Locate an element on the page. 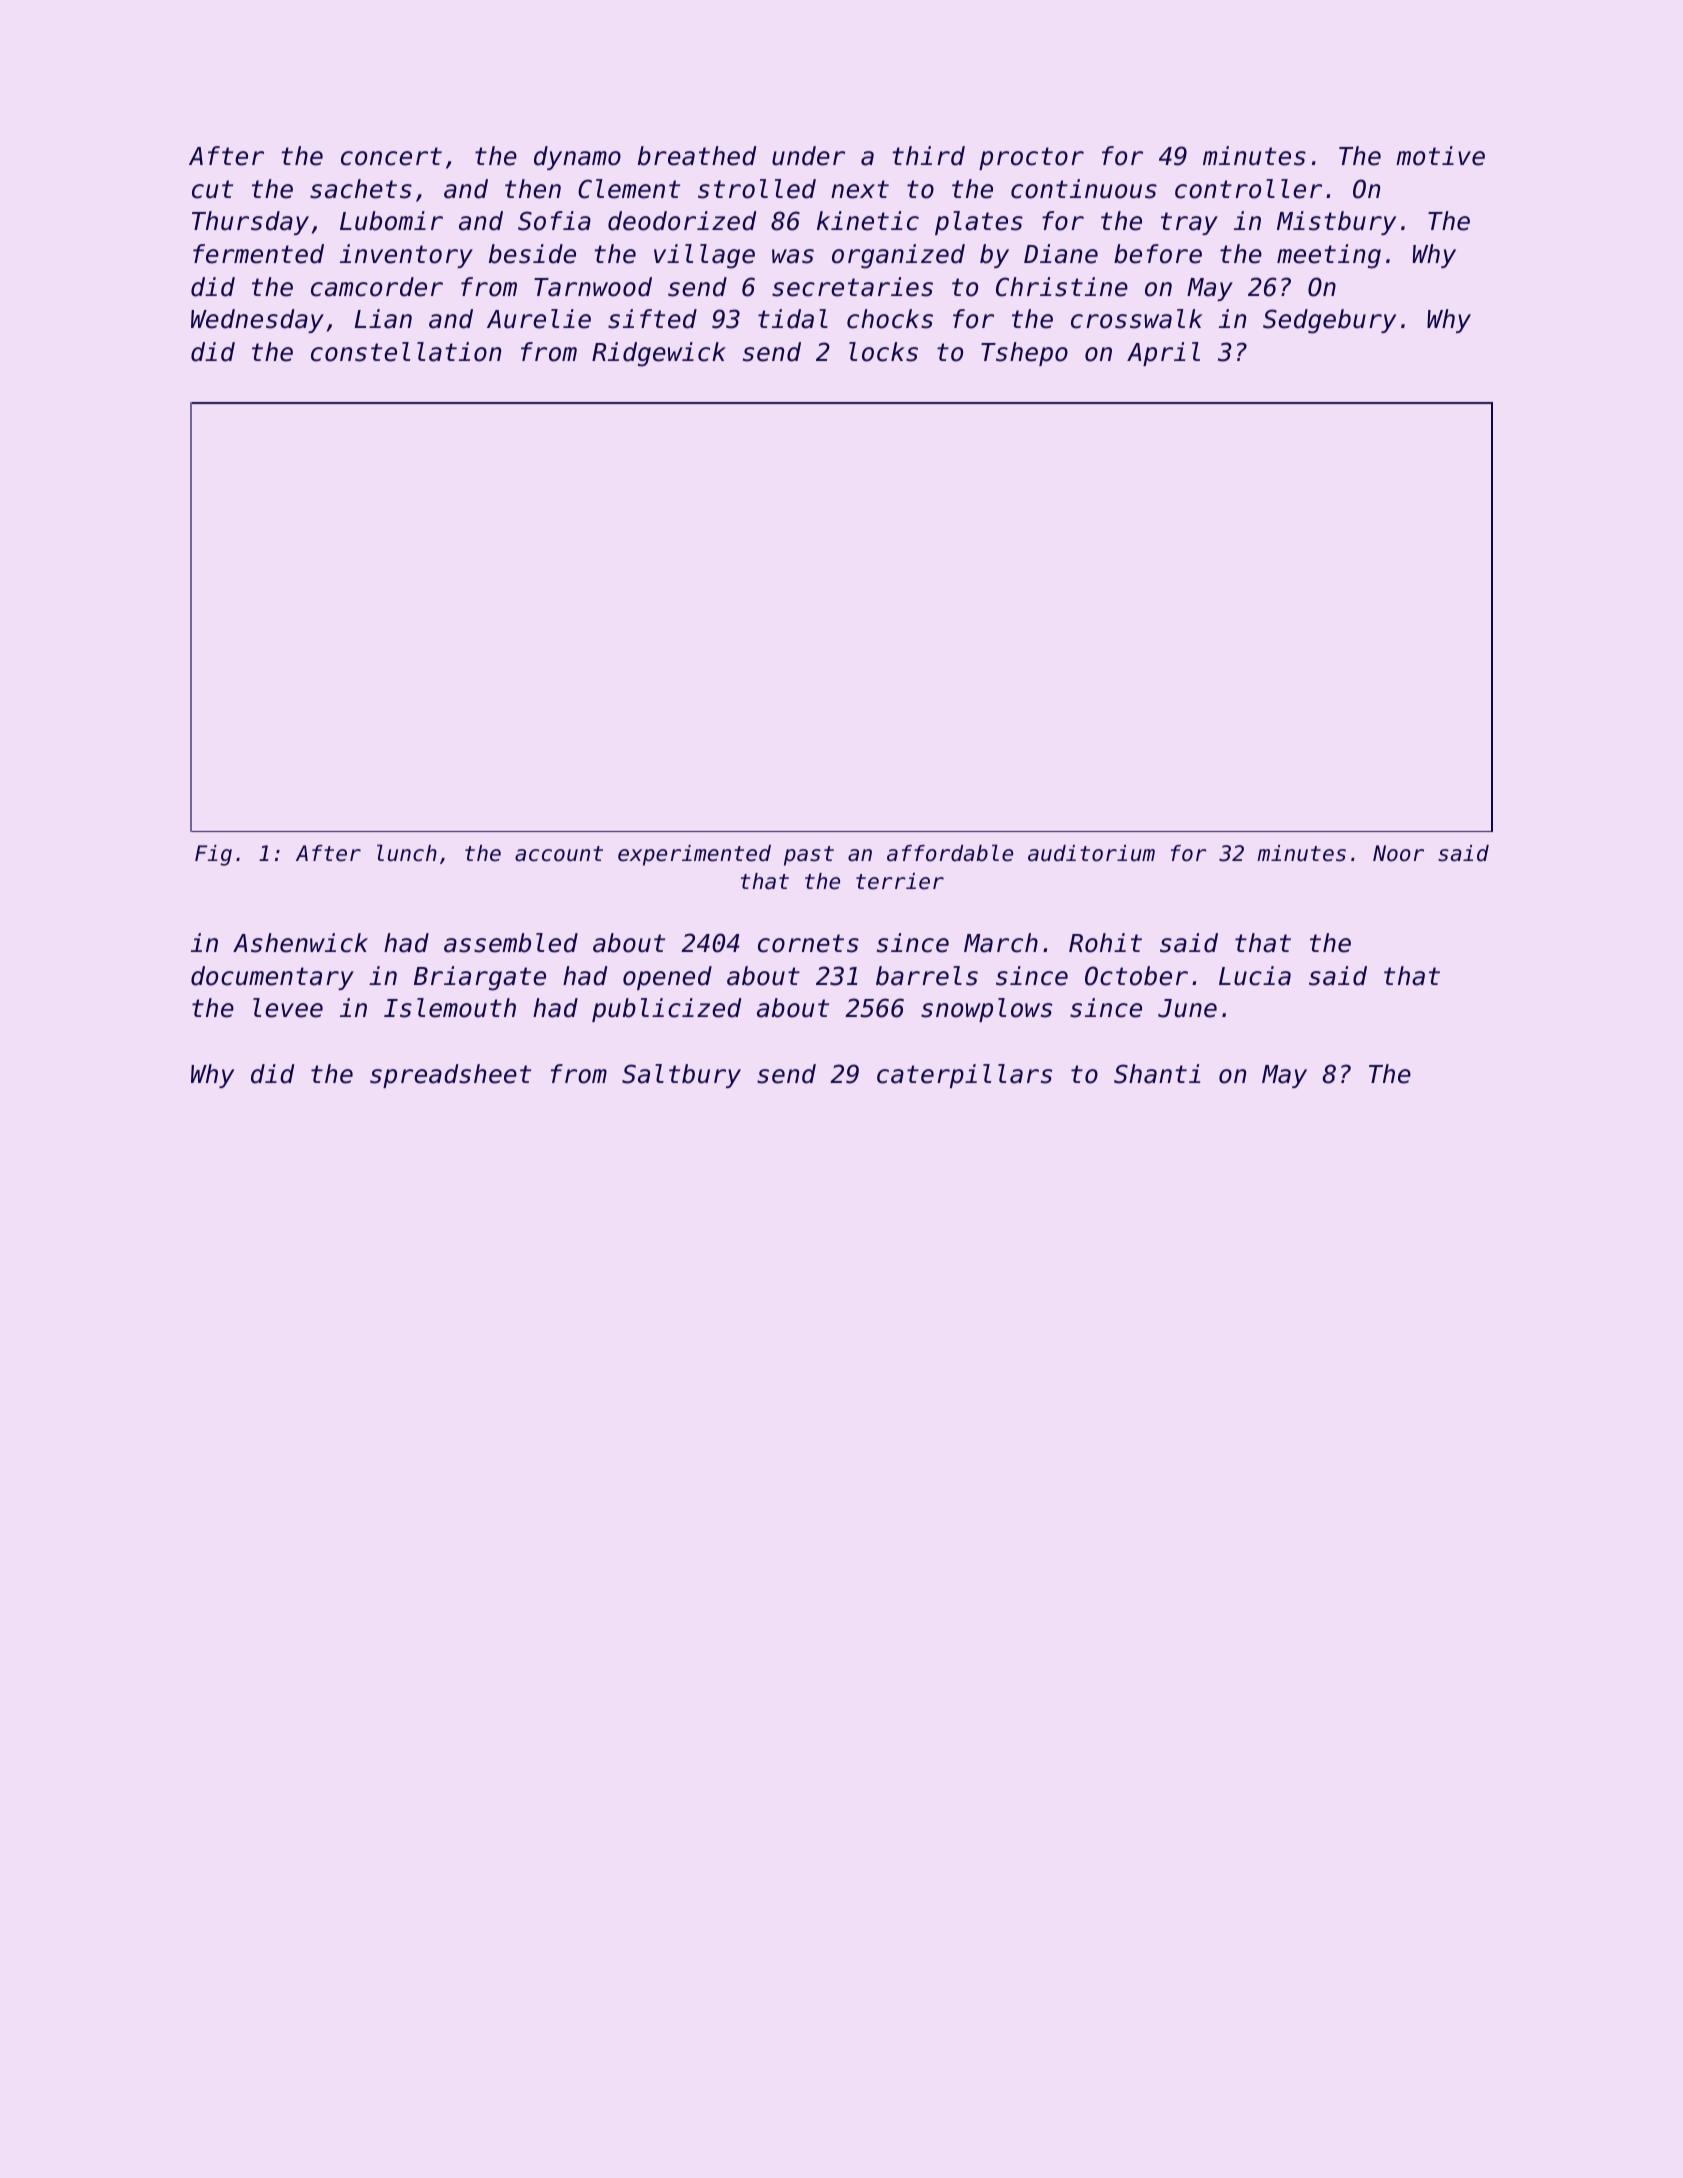  Briargate is located at coordinates (480, 978).
